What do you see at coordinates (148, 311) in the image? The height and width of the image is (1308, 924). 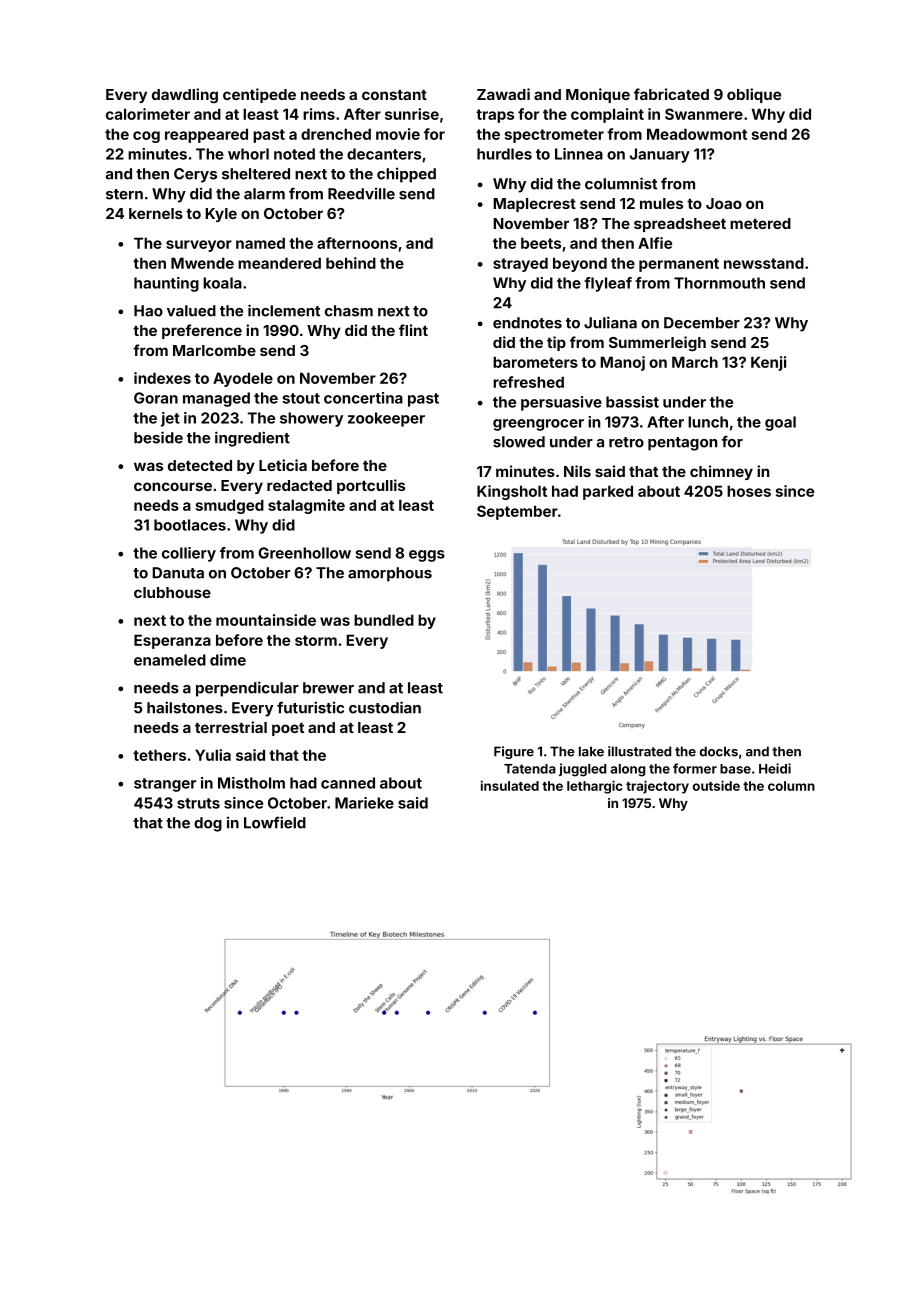 I see `Hao` at bounding box center [148, 311].
